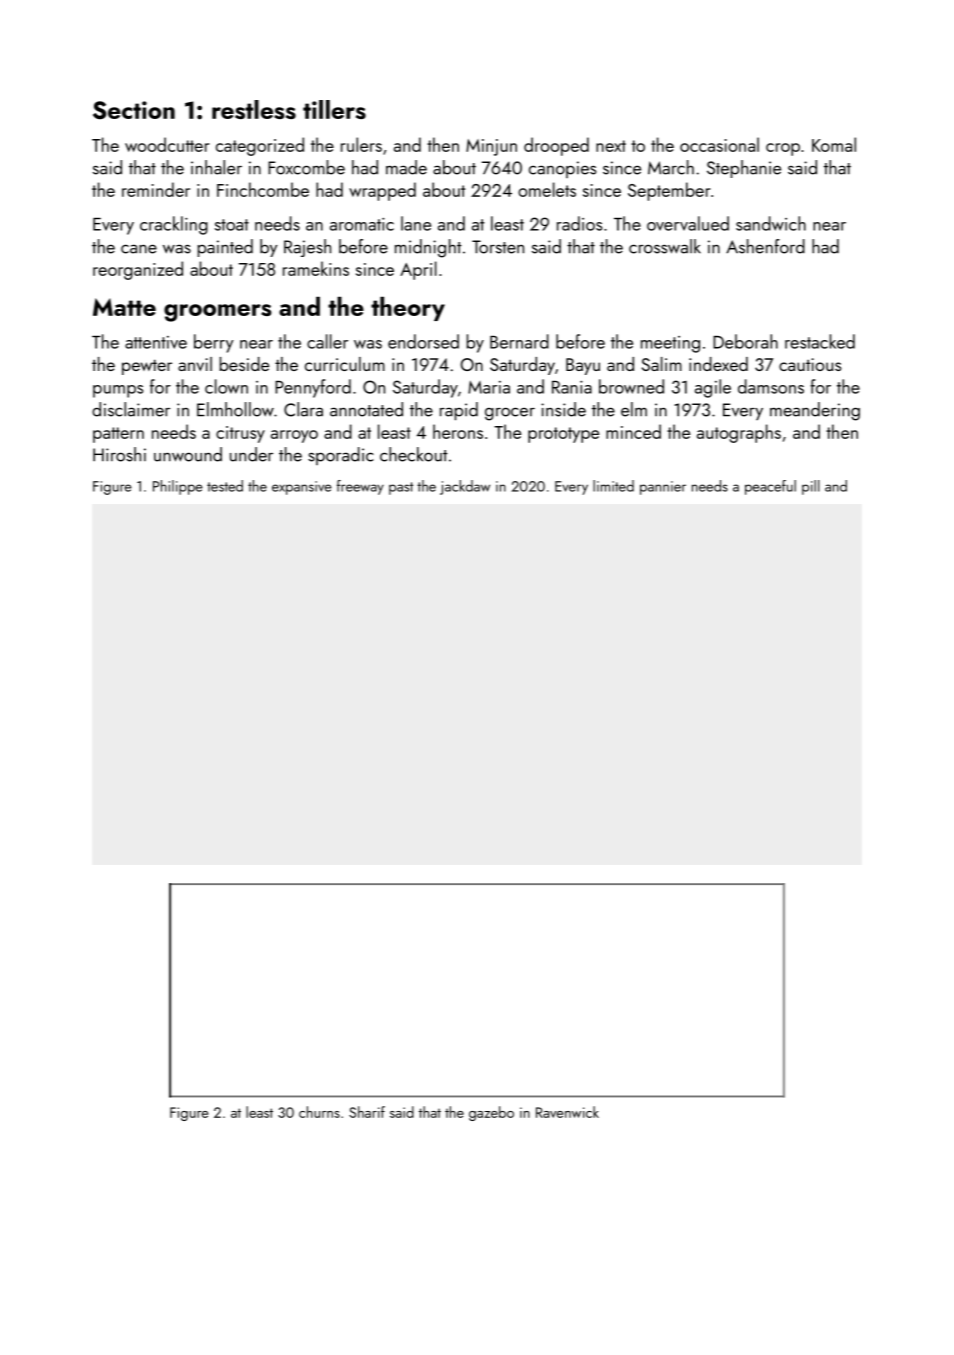 The image size is (954, 1355). What do you see at coordinates (465, 487) in the image?
I see `jackdaw` at bounding box center [465, 487].
